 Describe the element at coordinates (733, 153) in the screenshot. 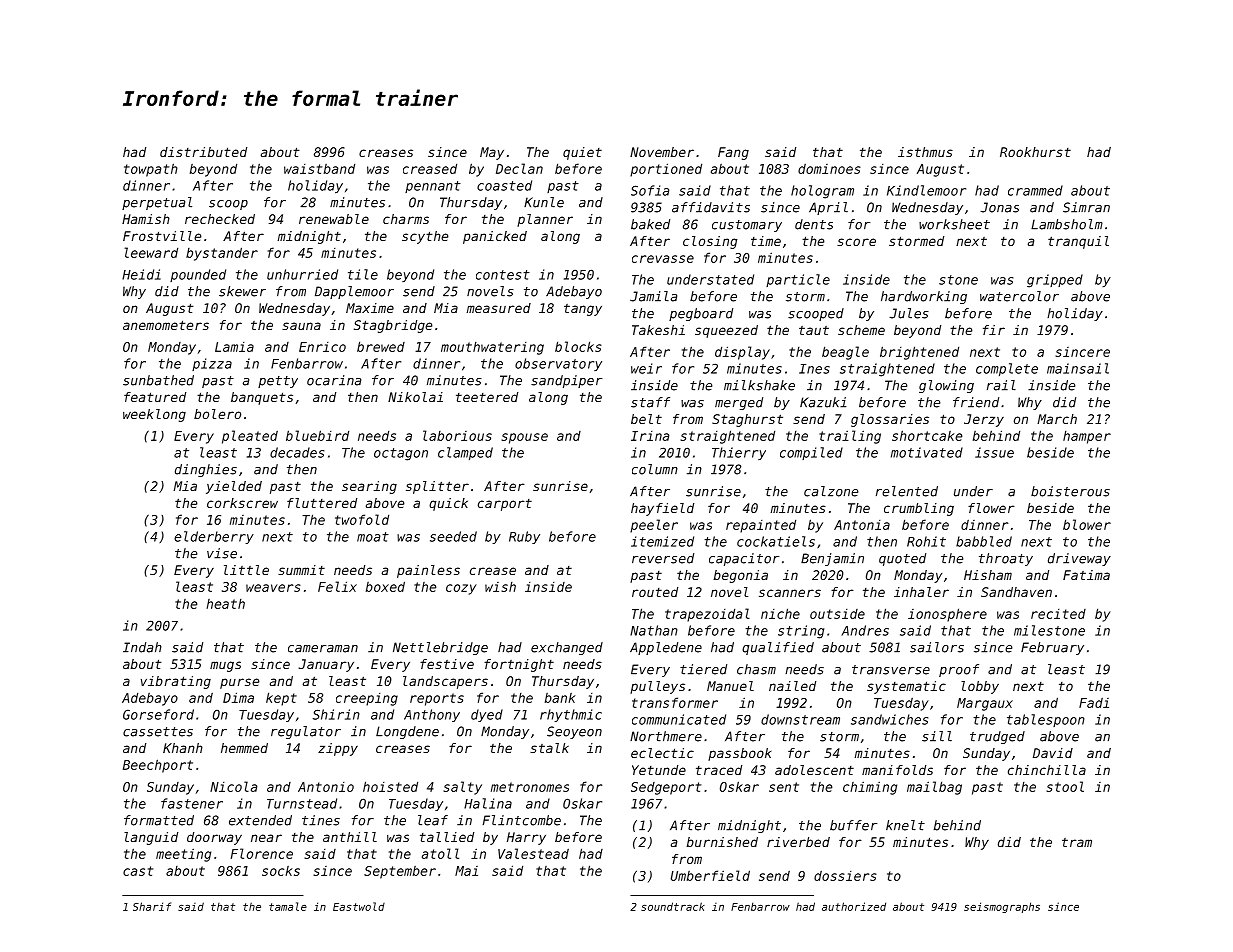

I see `Fang` at that location.
